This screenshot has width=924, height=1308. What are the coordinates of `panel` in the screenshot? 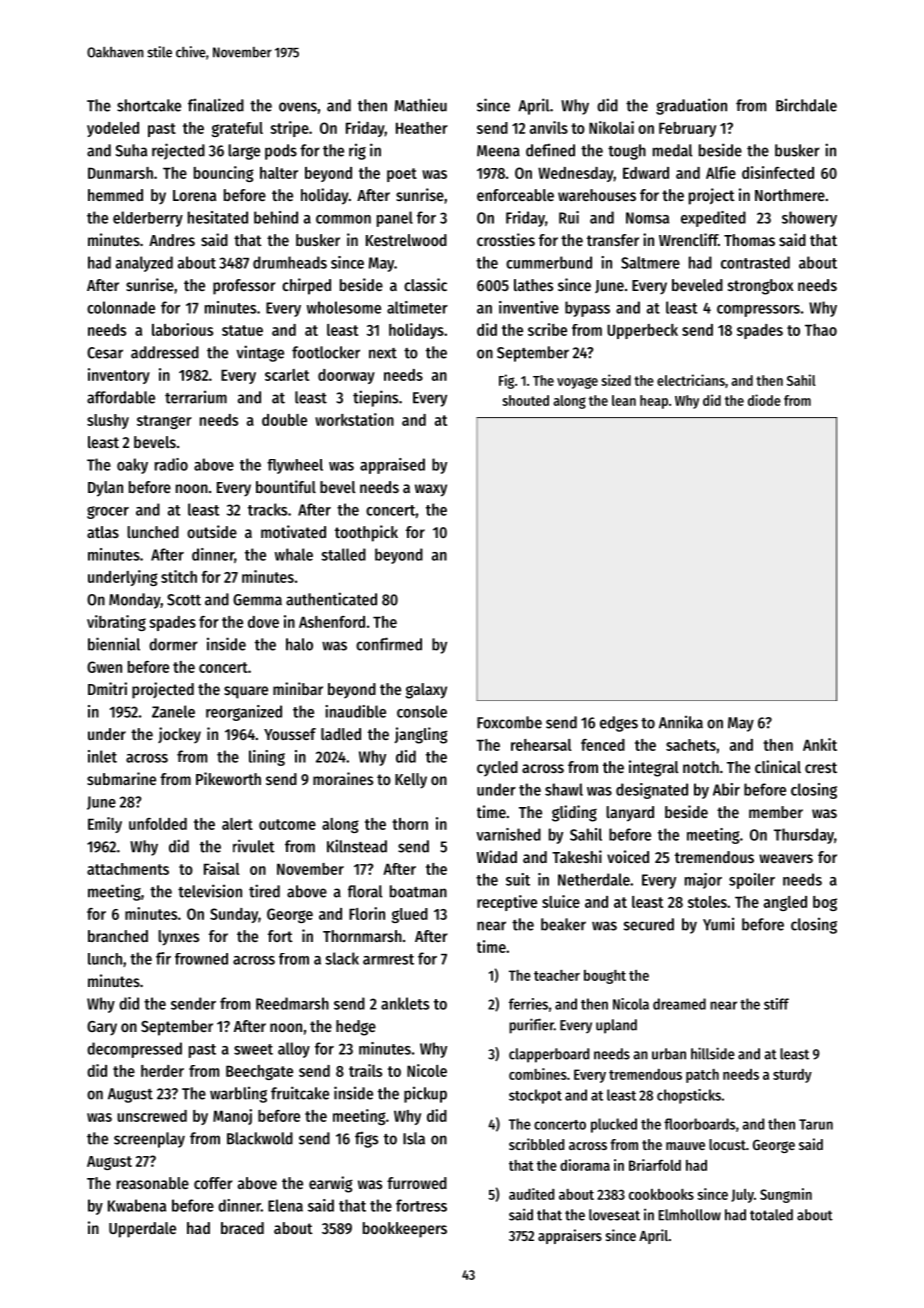 It's located at (395, 219).
